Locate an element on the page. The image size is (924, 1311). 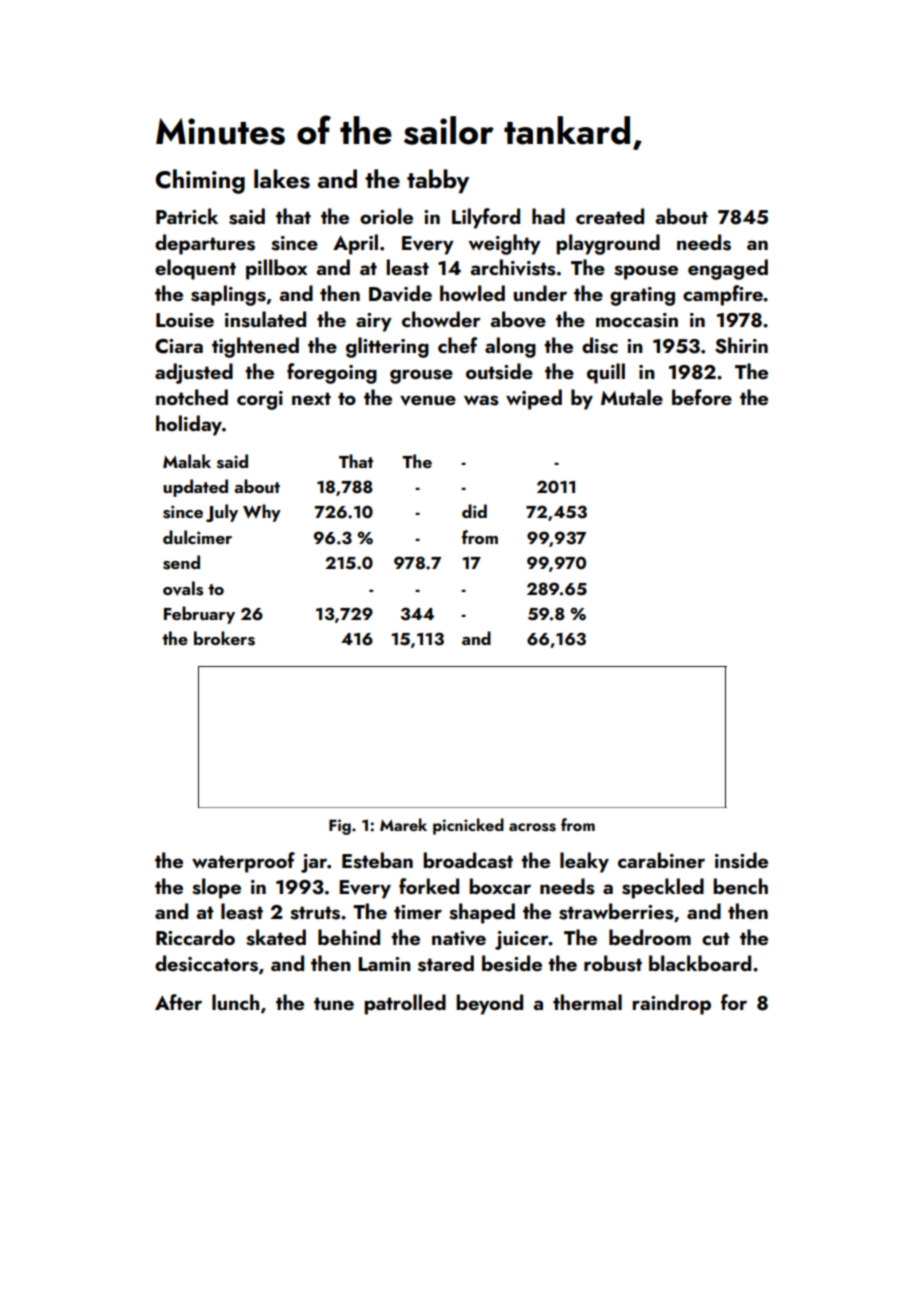
Davide is located at coordinates (400, 293).
